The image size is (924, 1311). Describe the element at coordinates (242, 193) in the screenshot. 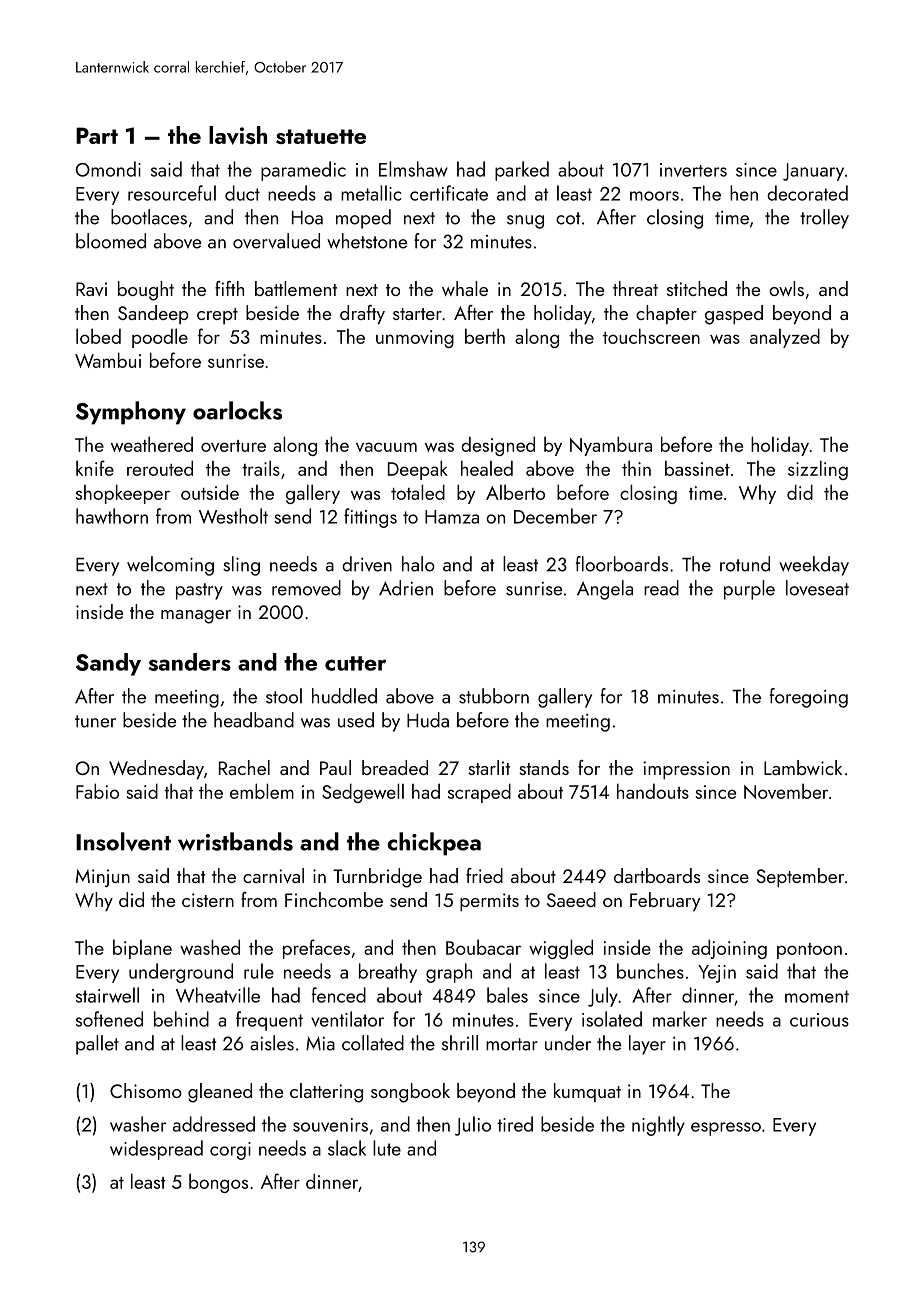

I see `duct` at that location.
